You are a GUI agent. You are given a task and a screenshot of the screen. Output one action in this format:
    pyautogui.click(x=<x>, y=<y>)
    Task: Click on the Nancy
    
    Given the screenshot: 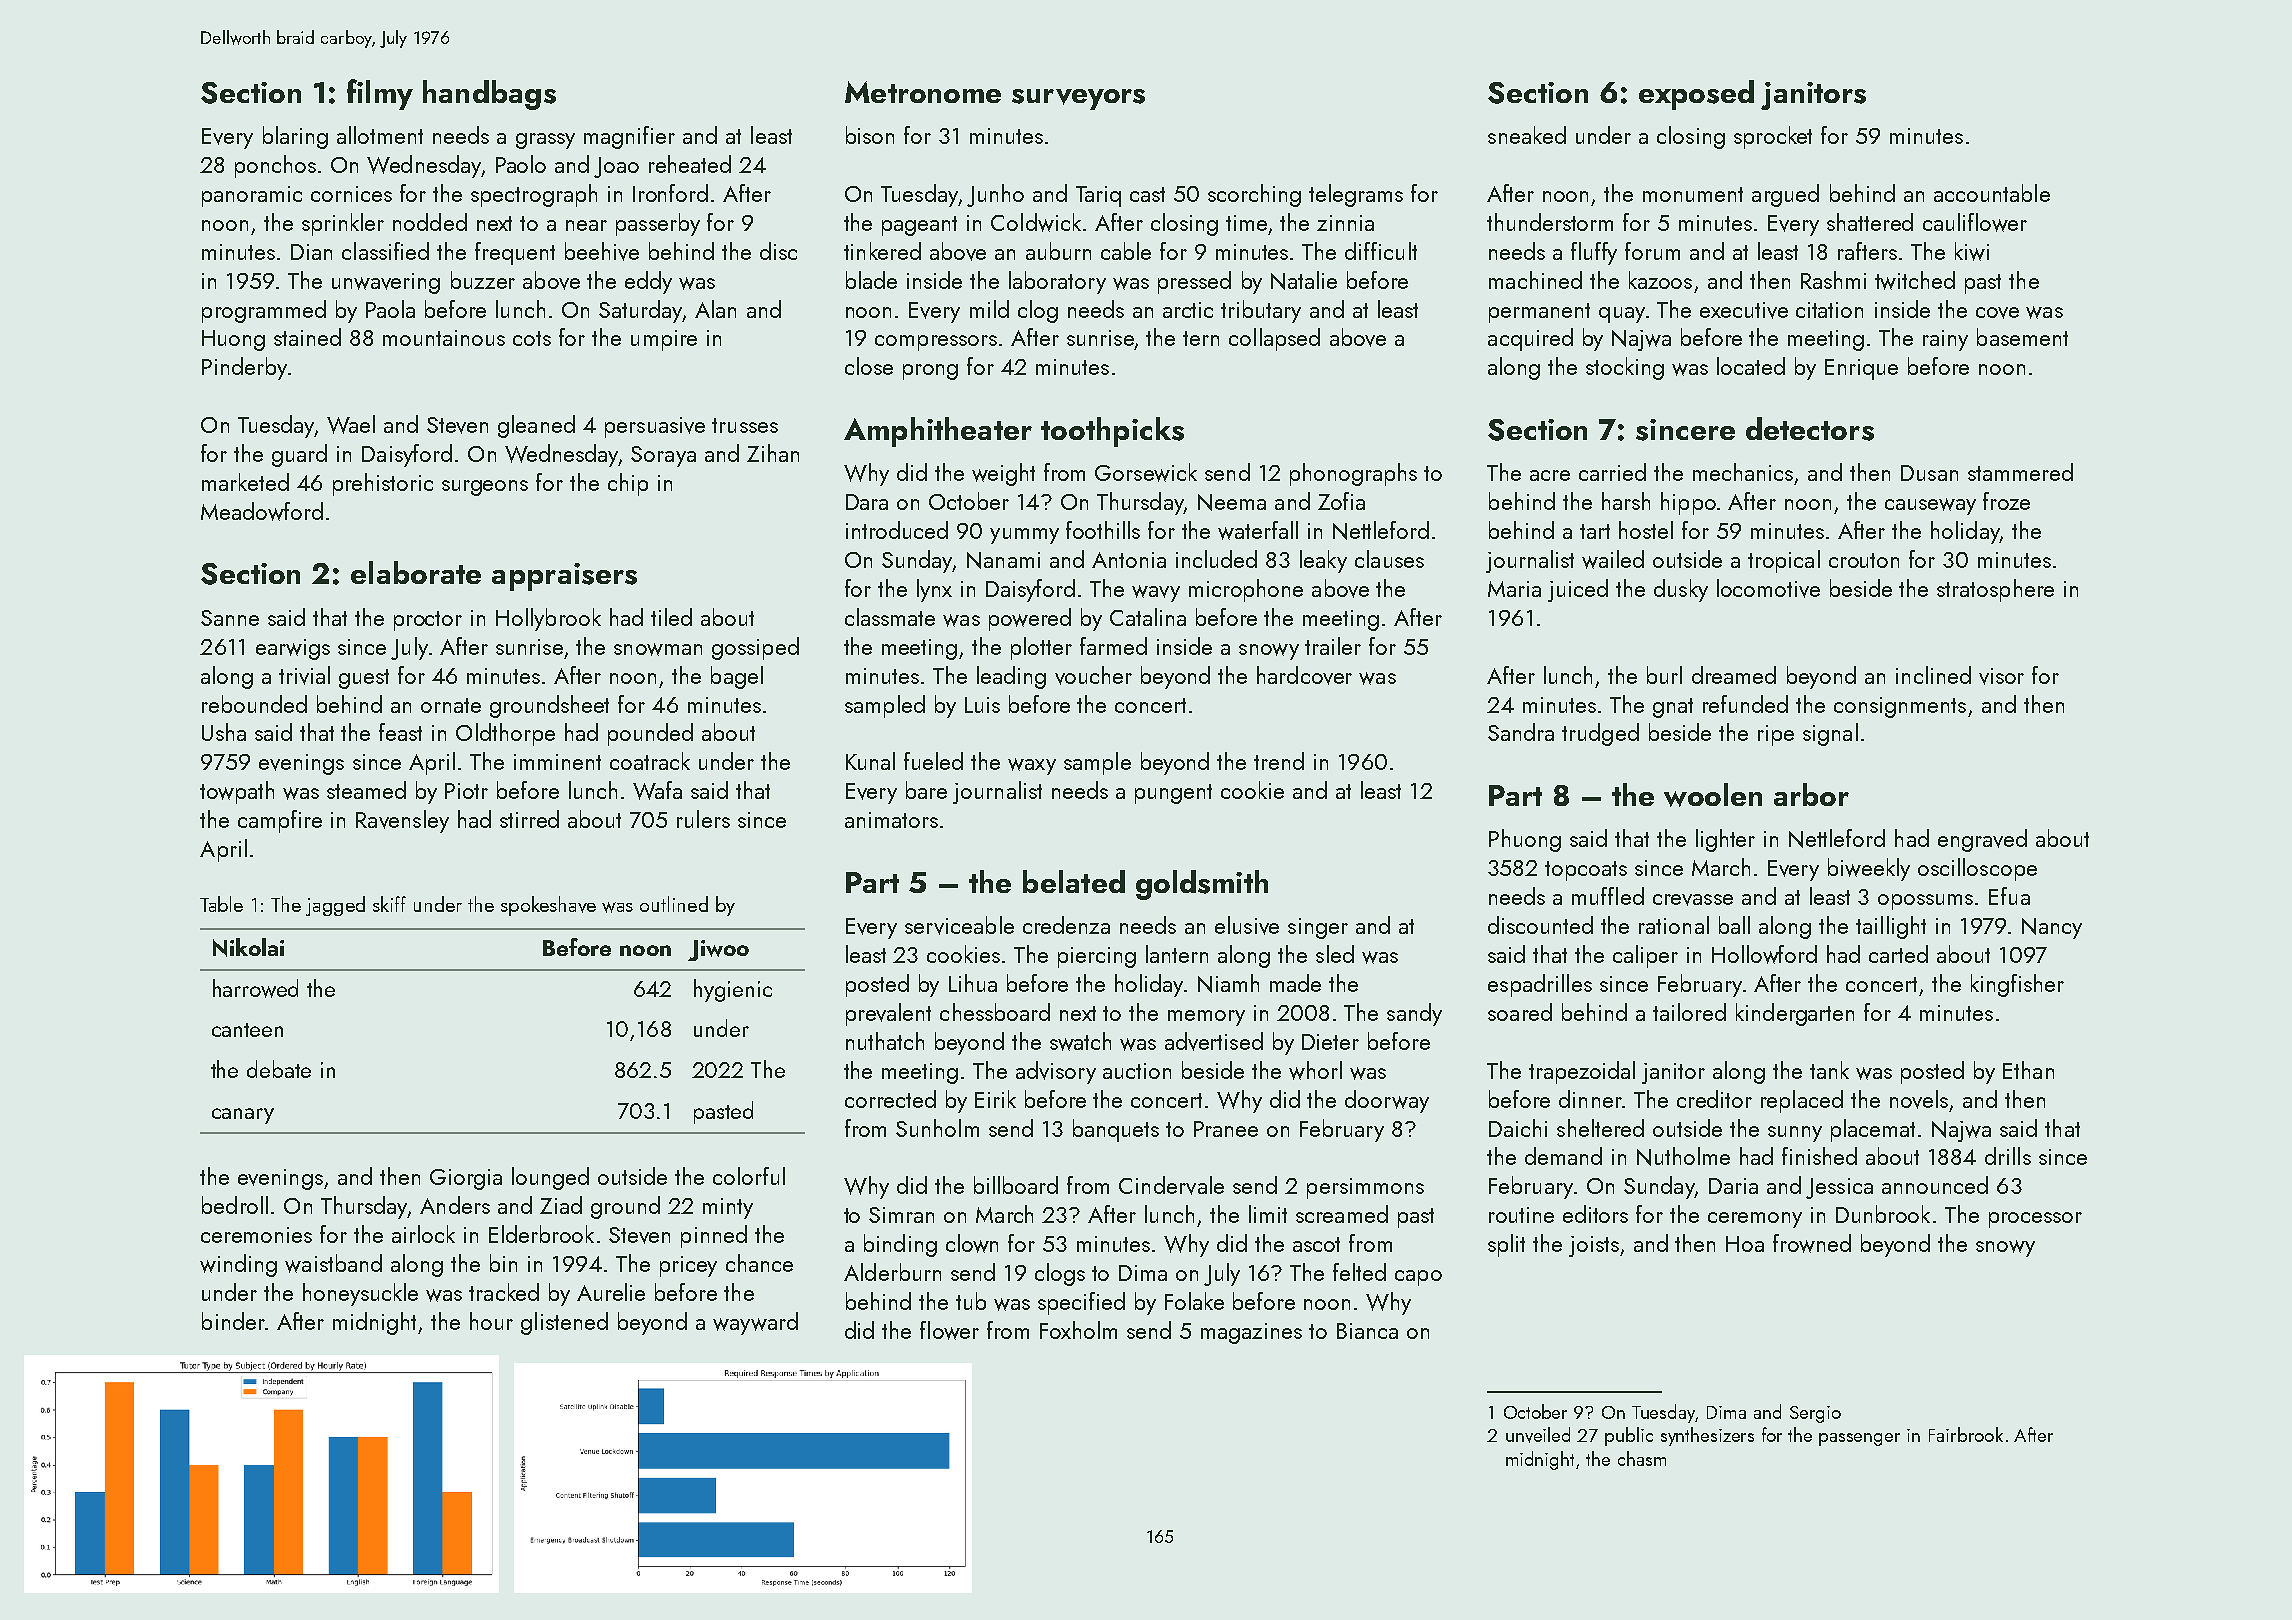 What is the action you would take?
    pyautogui.click(x=2052, y=928)
